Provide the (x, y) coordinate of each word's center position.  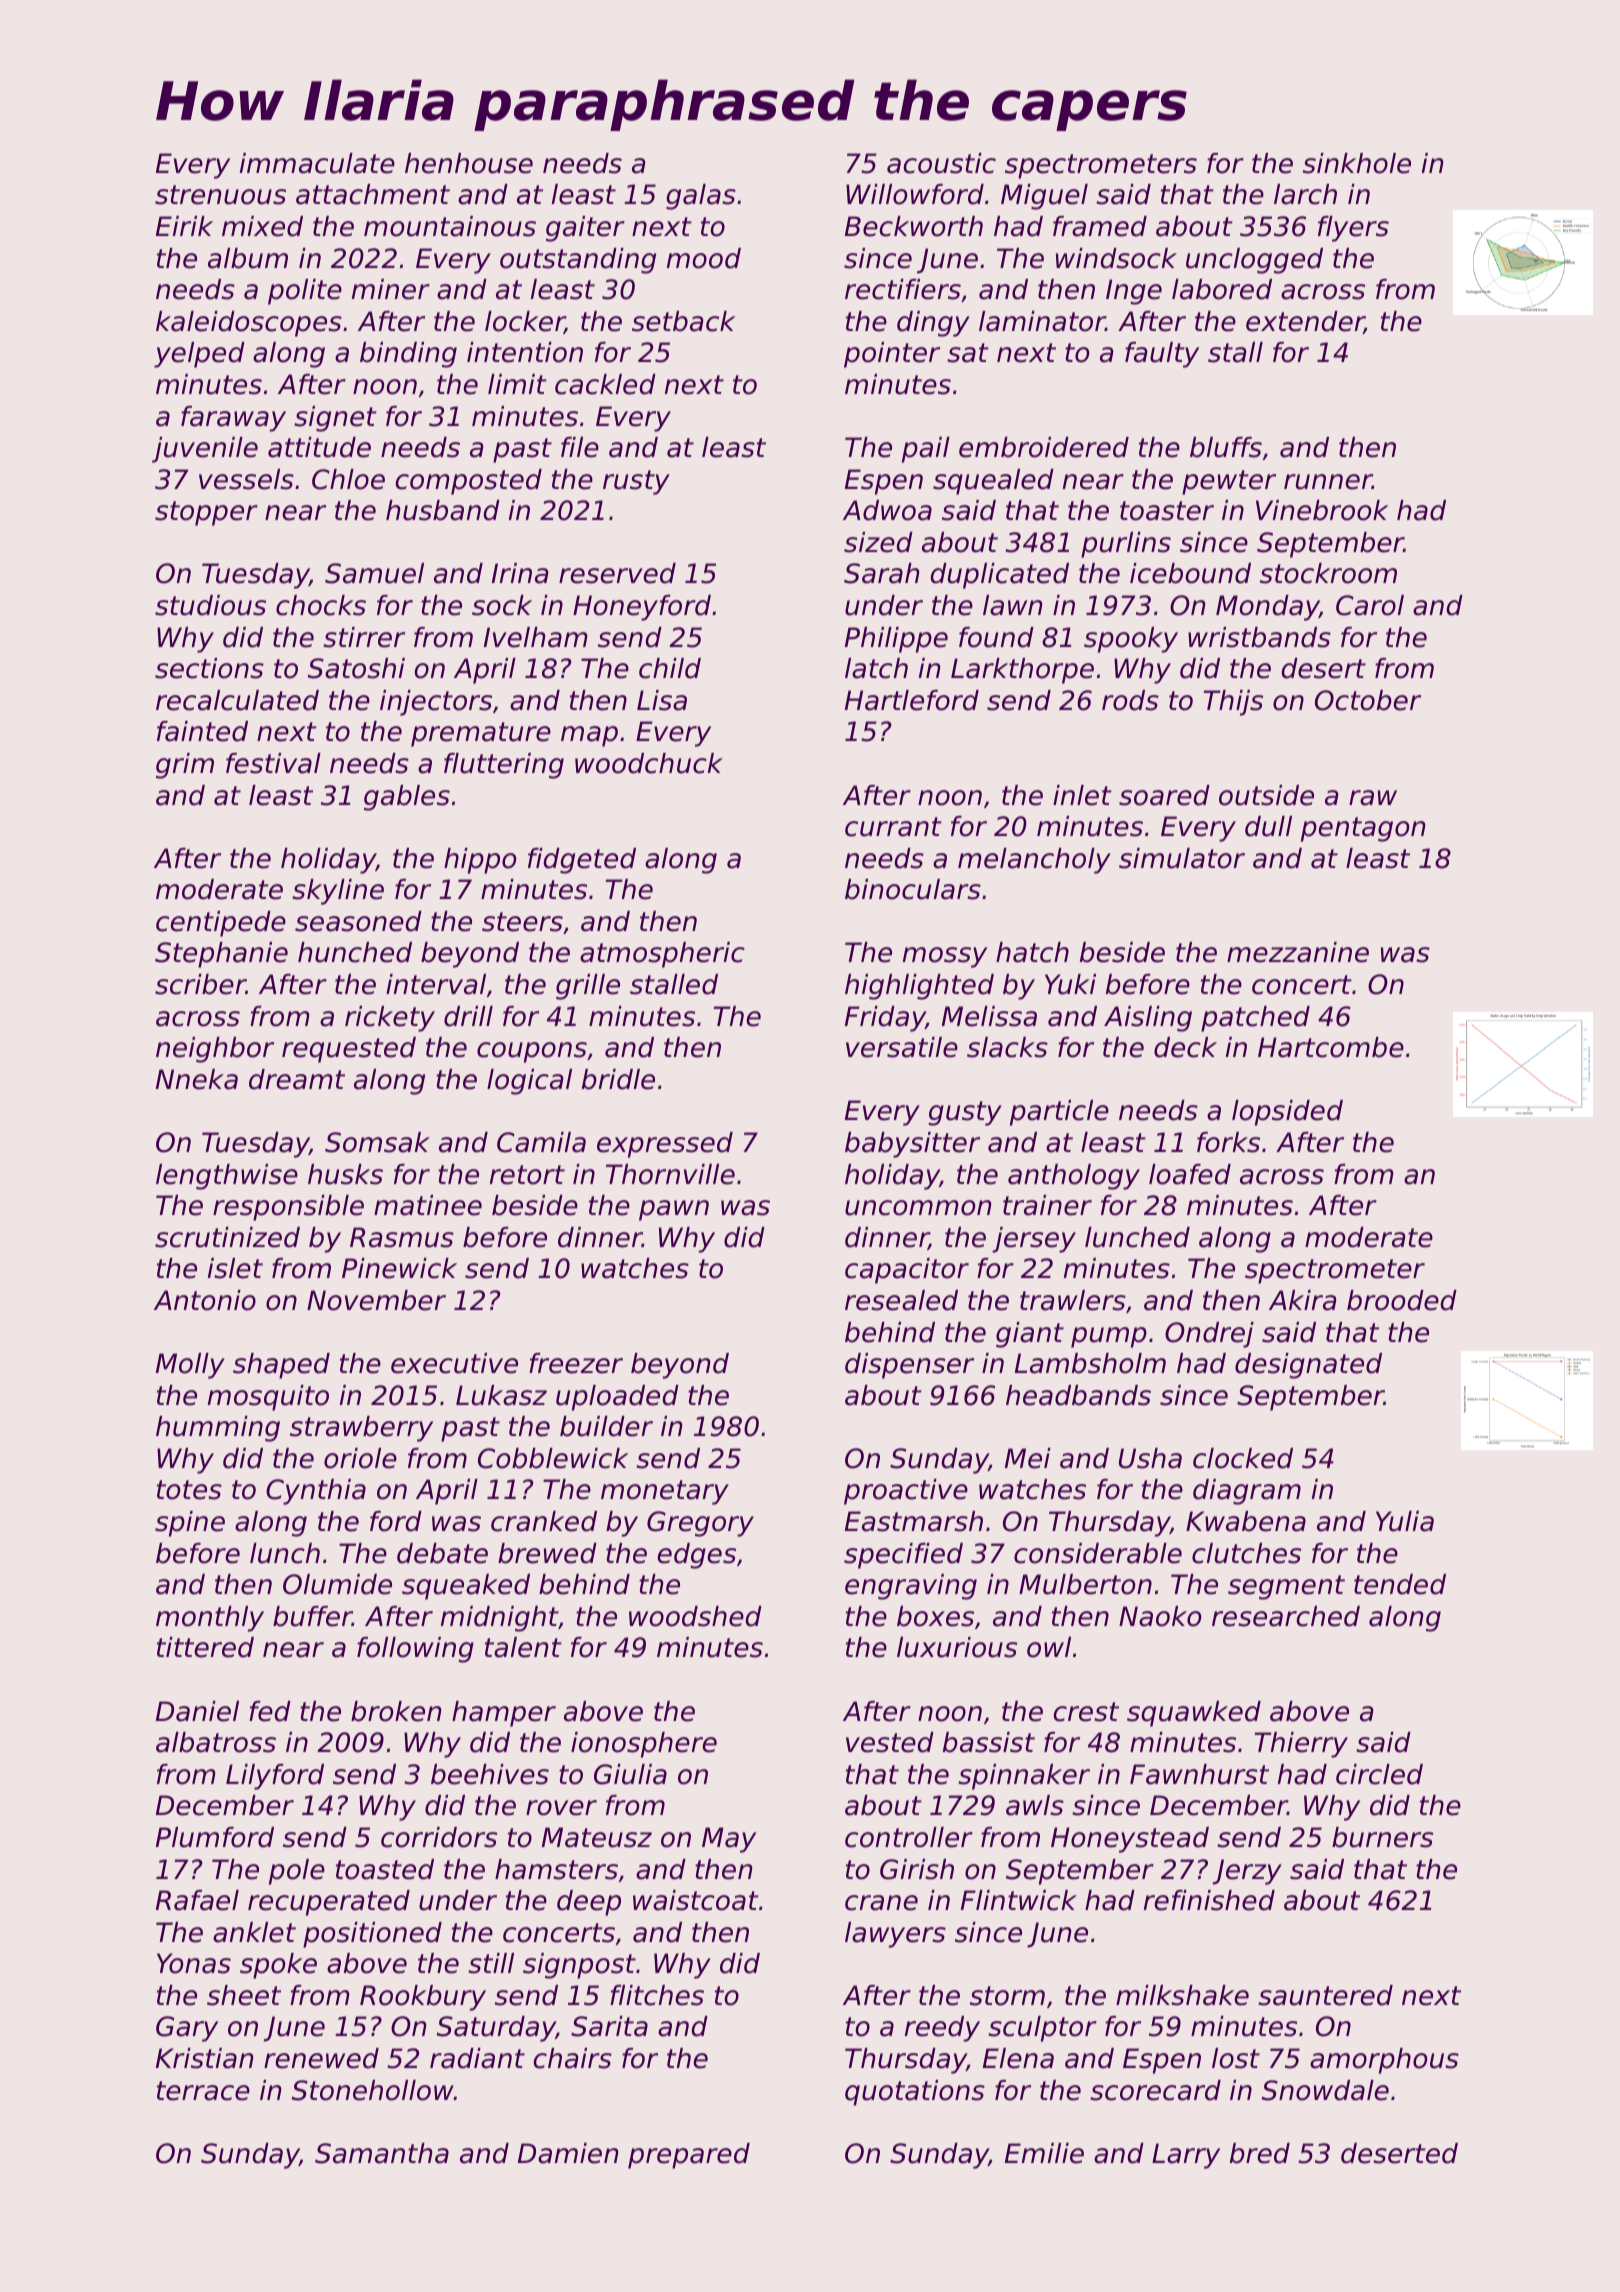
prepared (689, 2156)
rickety (390, 1019)
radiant (477, 2058)
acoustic (941, 163)
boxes (935, 1616)
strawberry (361, 1429)
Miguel (1044, 197)
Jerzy (1247, 1872)
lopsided (1287, 1113)
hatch (1032, 952)
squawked (1194, 1714)
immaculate (317, 163)
